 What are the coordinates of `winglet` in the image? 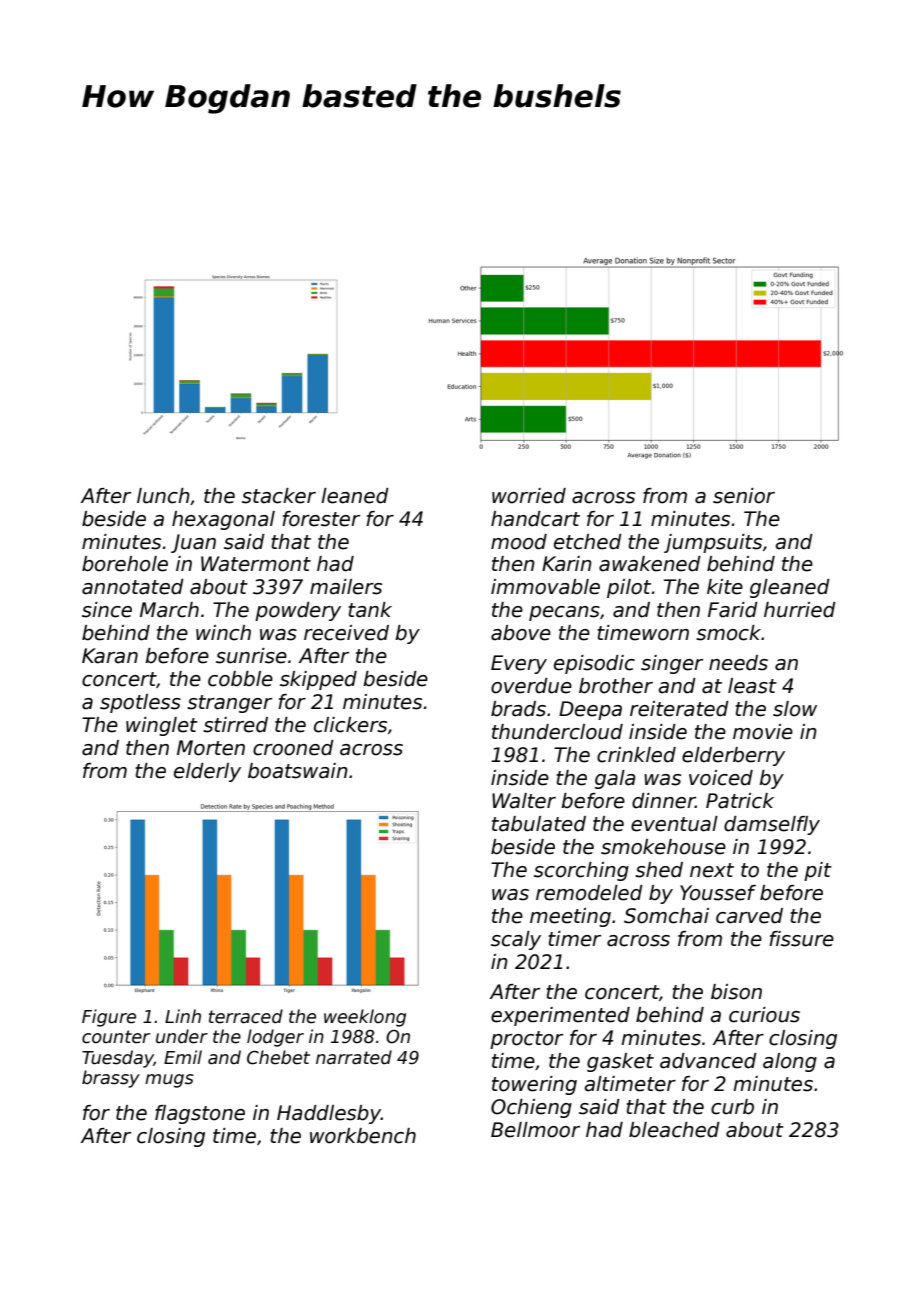 It's located at (162, 726).
